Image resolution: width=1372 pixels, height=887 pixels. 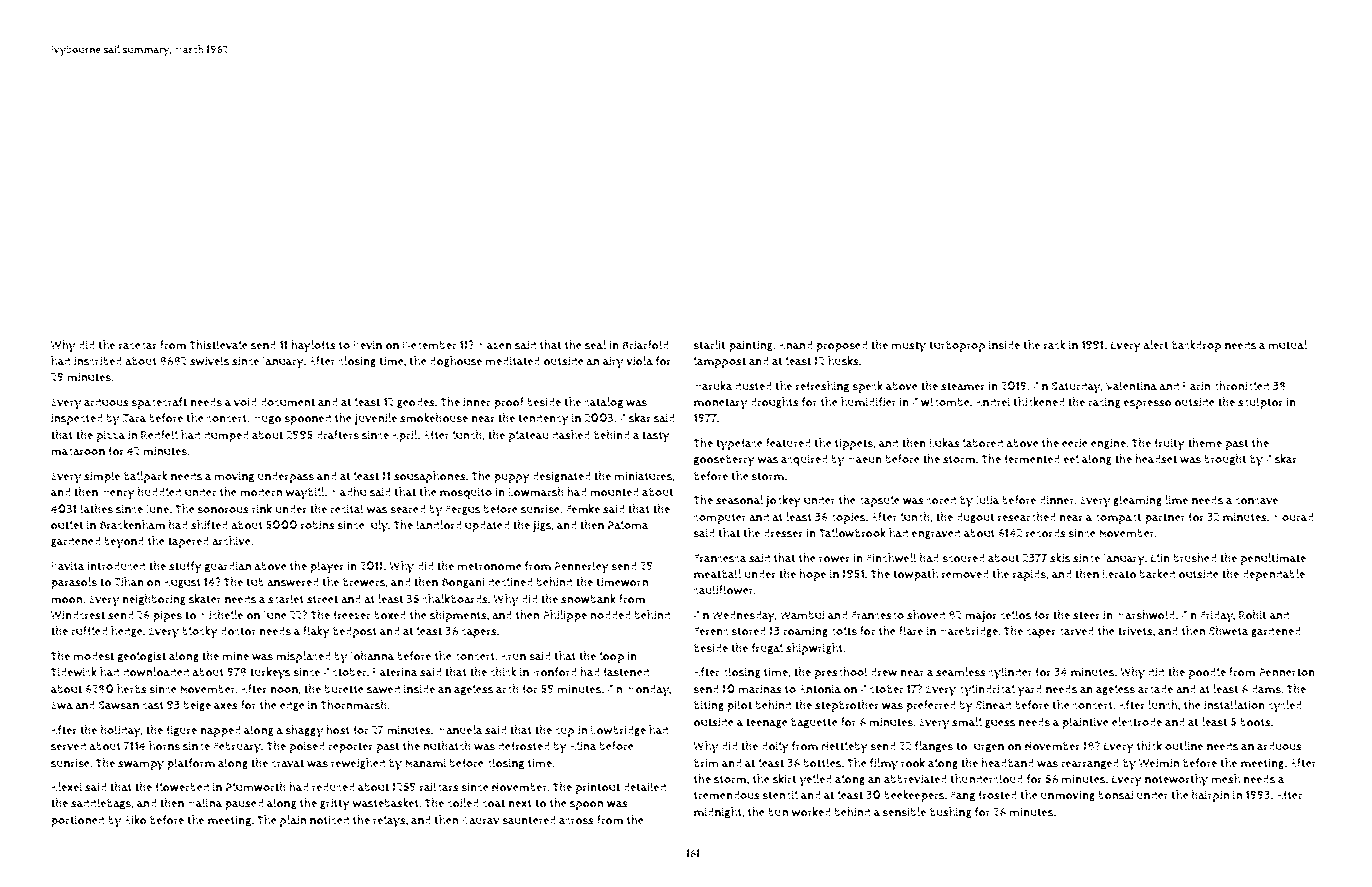 I want to click on Aiko, so click(x=135, y=820).
